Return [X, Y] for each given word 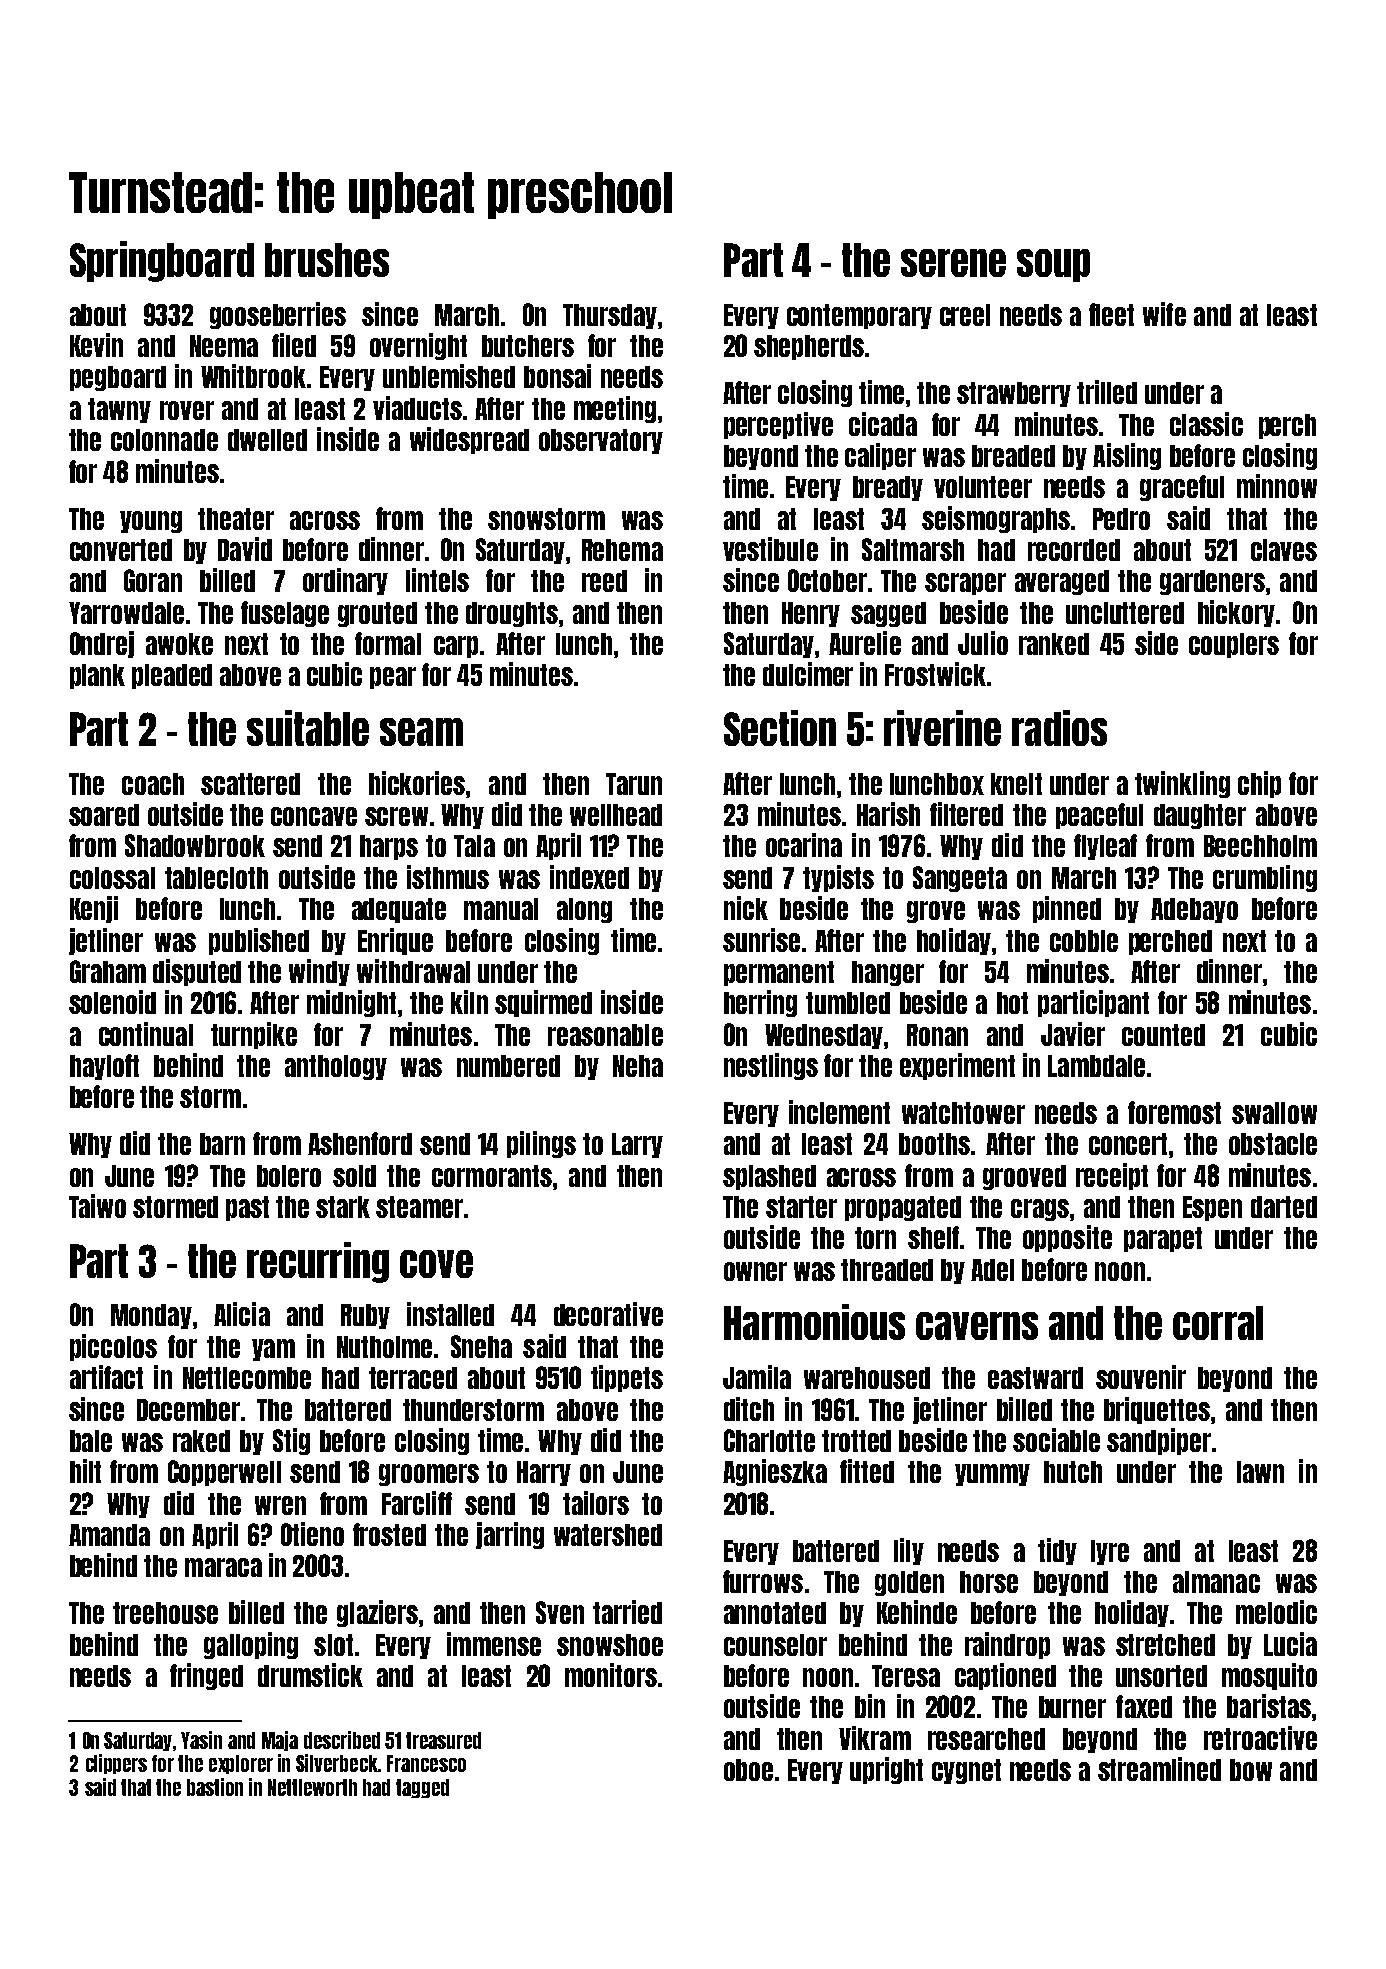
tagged [422, 1788]
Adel [992, 1270]
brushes [327, 260]
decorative [608, 1314]
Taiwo [97, 1206]
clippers [116, 1764]
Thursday [610, 316]
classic [1206, 424]
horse [989, 1582]
